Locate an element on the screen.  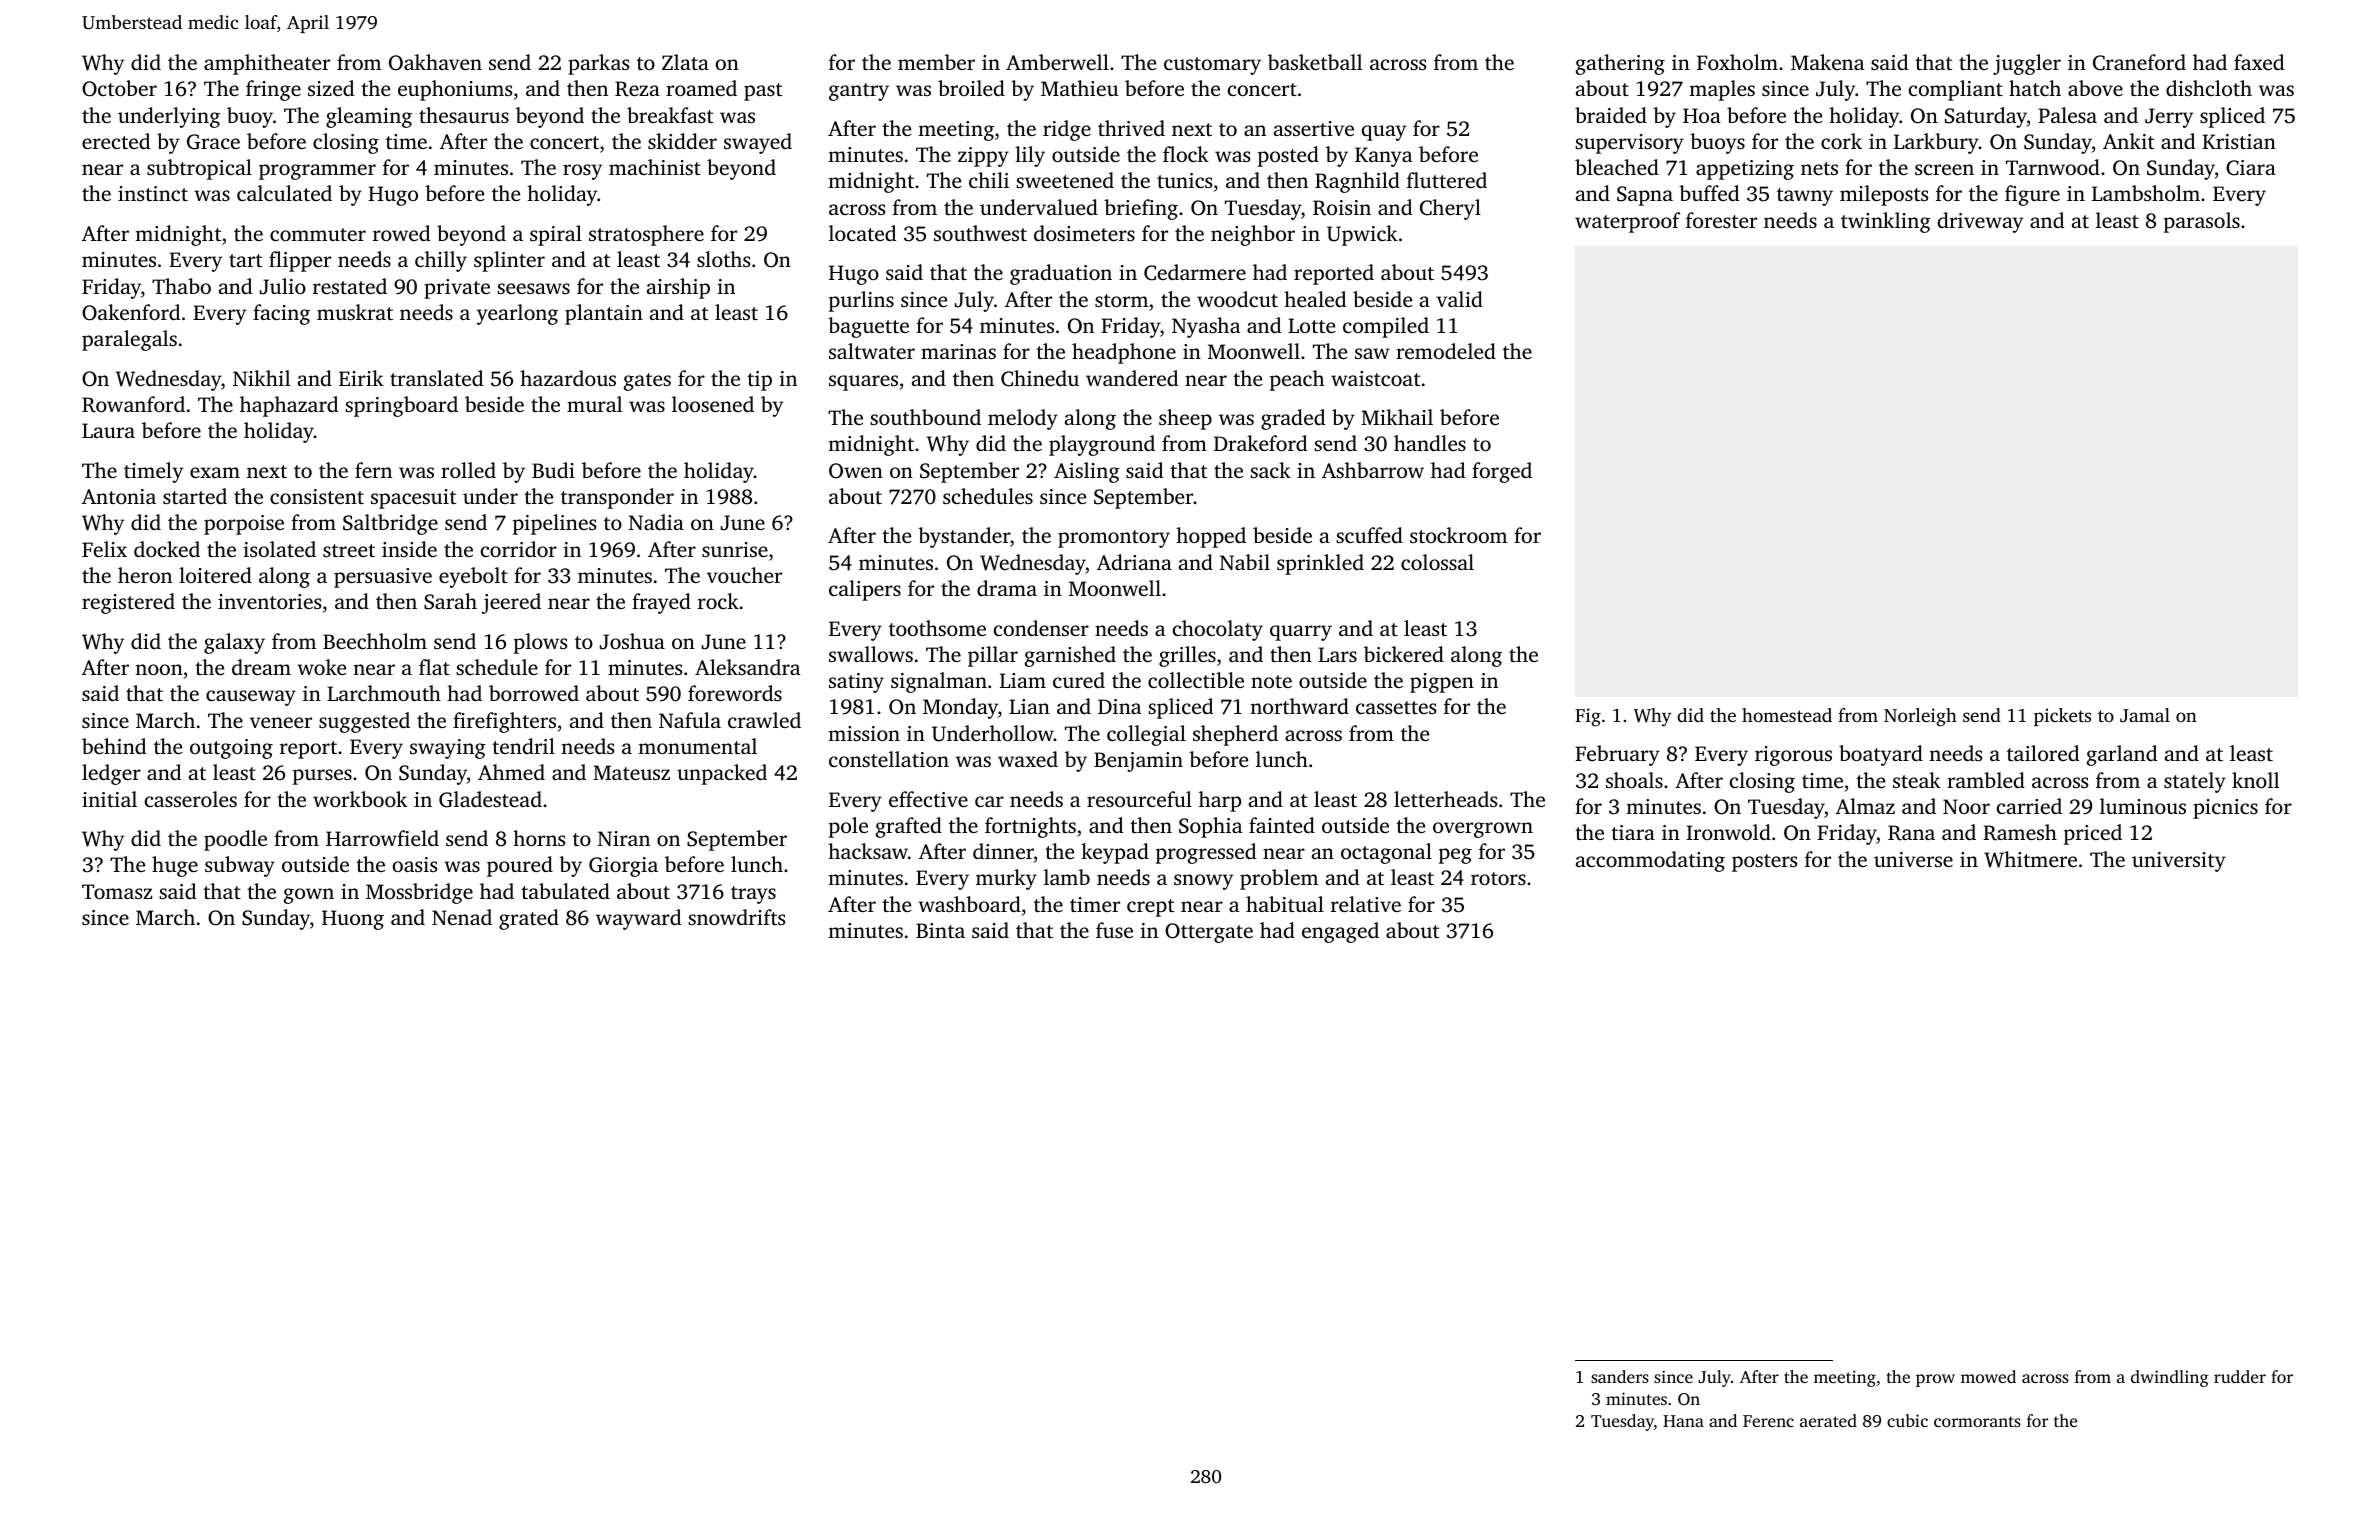
Mathieu is located at coordinates (1079, 88).
